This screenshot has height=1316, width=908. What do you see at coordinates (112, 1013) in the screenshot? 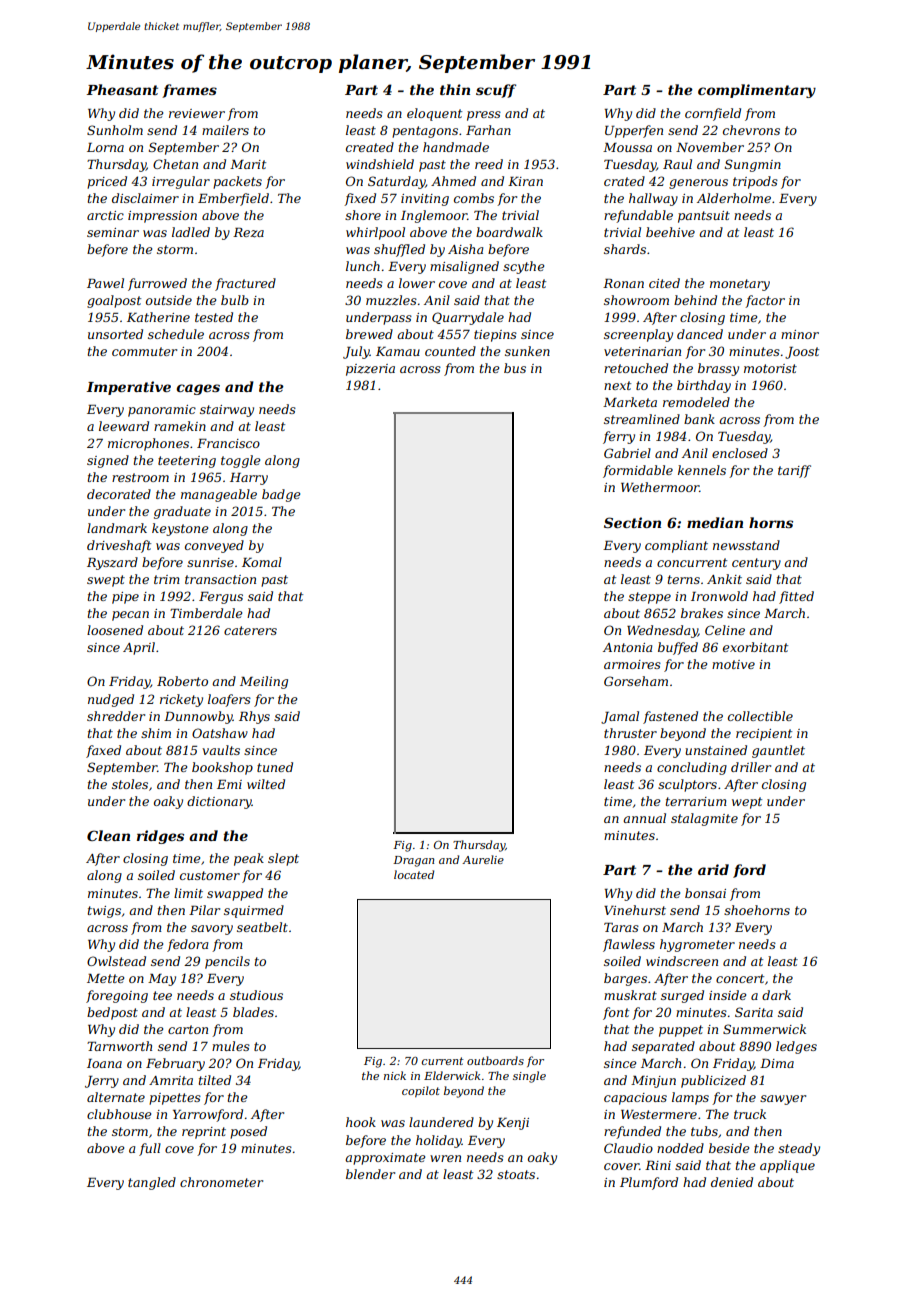
I see `bedpost` at bounding box center [112, 1013].
